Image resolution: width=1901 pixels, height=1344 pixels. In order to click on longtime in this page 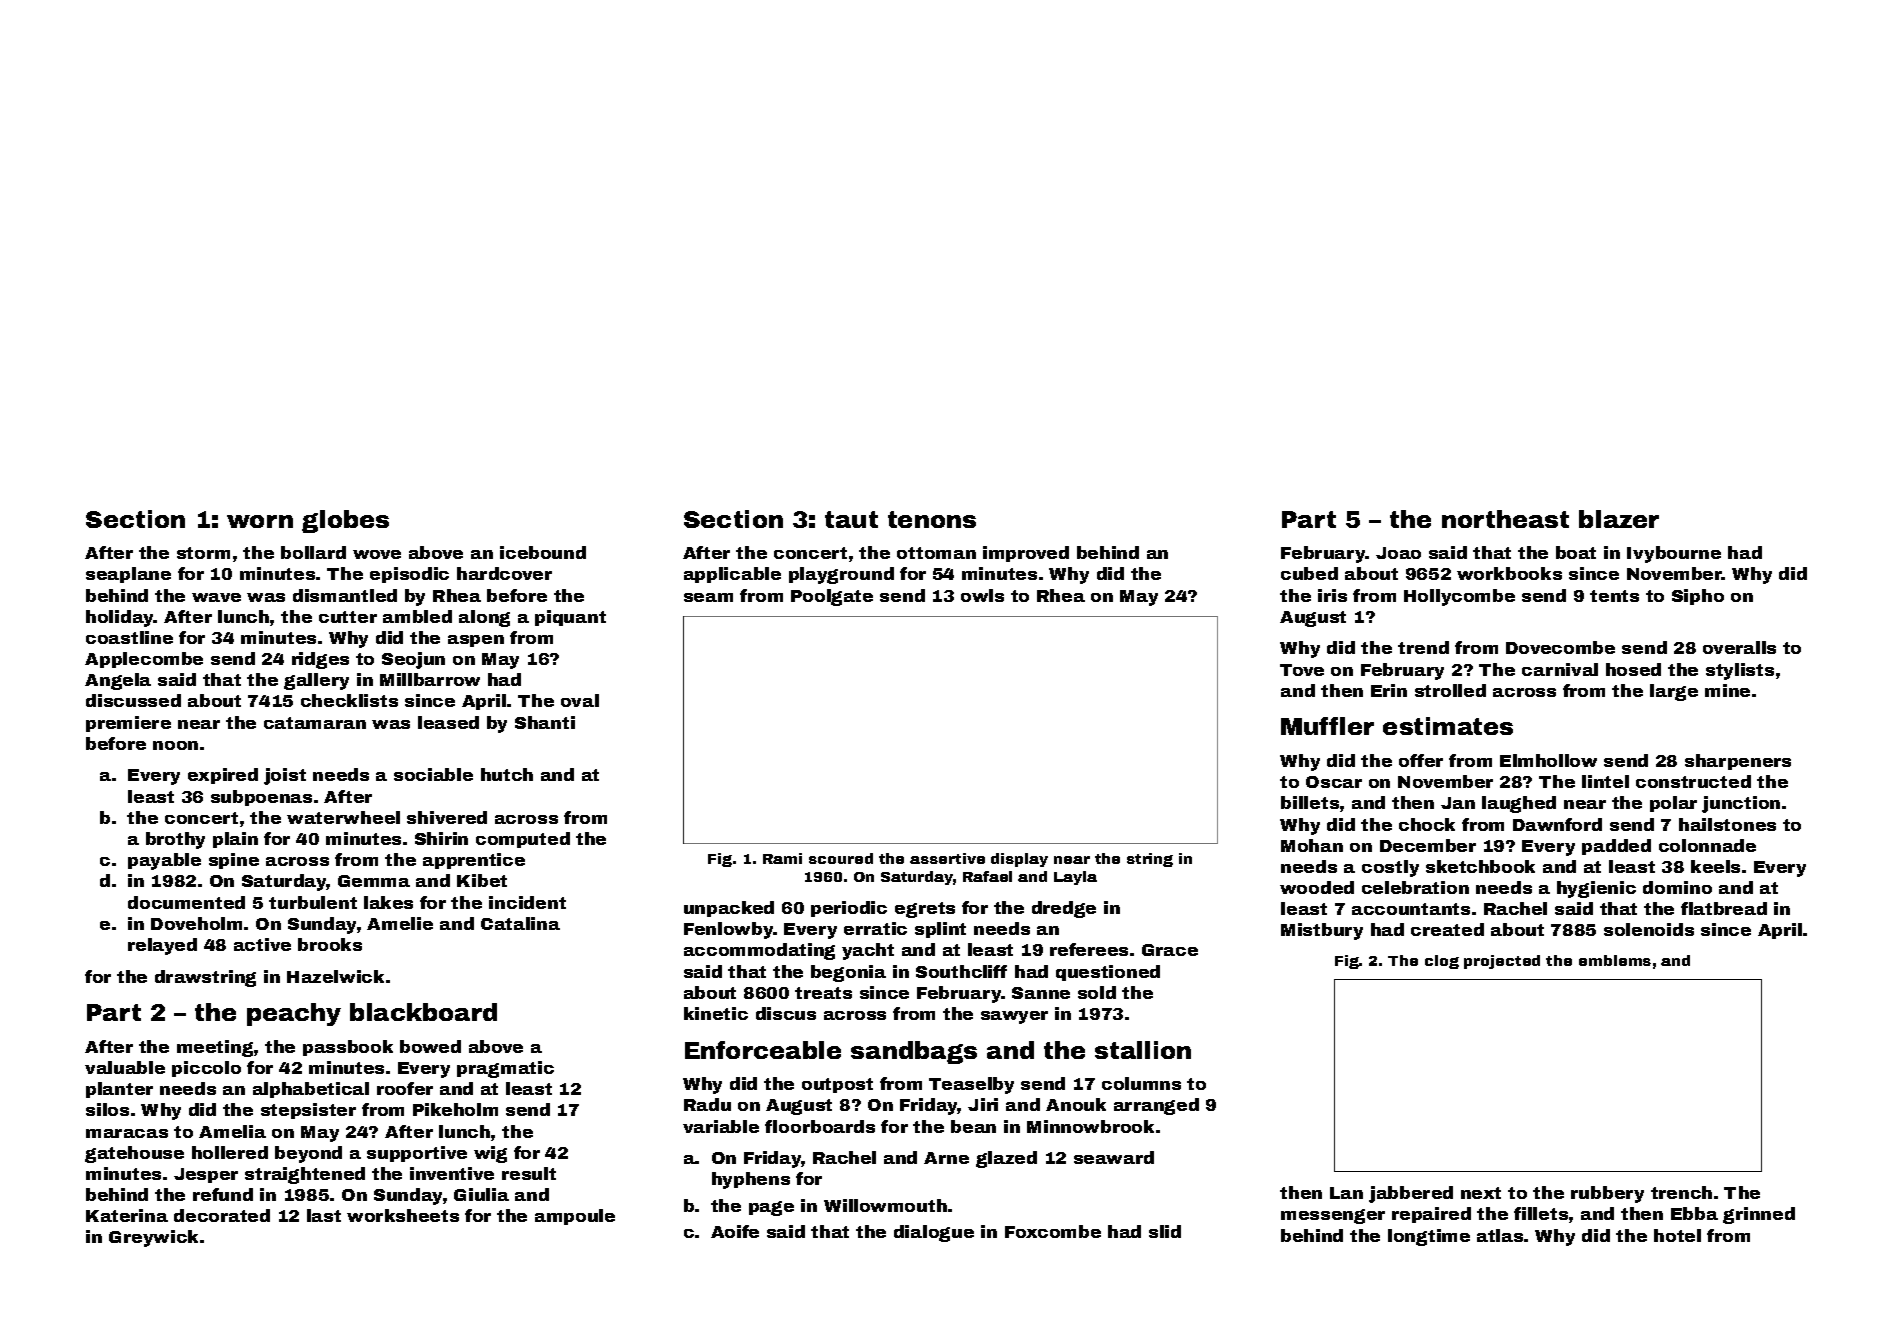, I will do `click(1429, 1237)`.
